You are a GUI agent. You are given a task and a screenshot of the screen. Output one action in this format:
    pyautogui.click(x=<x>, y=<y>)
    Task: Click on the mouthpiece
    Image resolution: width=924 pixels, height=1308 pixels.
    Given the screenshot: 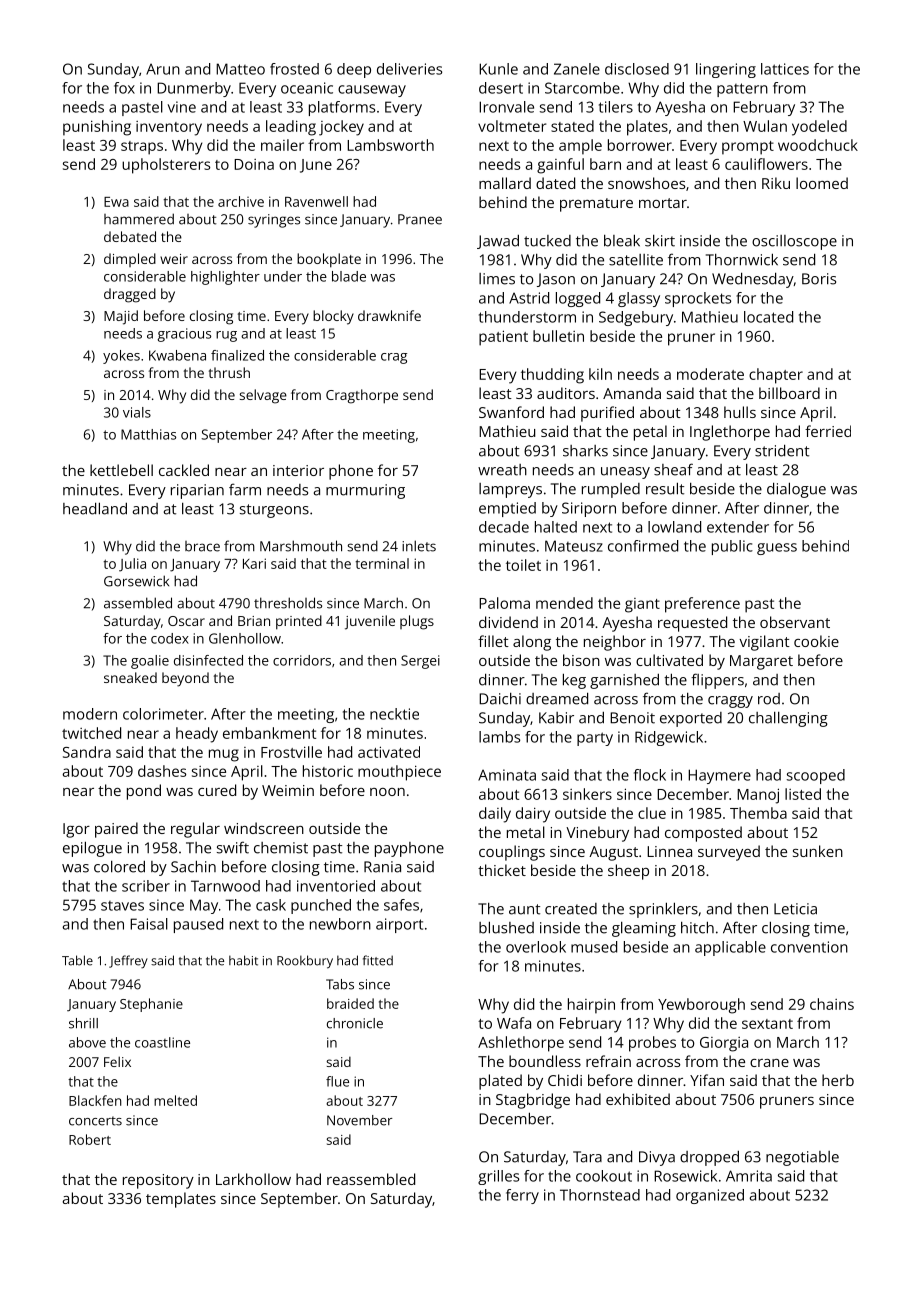 What is the action you would take?
    pyautogui.click(x=399, y=773)
